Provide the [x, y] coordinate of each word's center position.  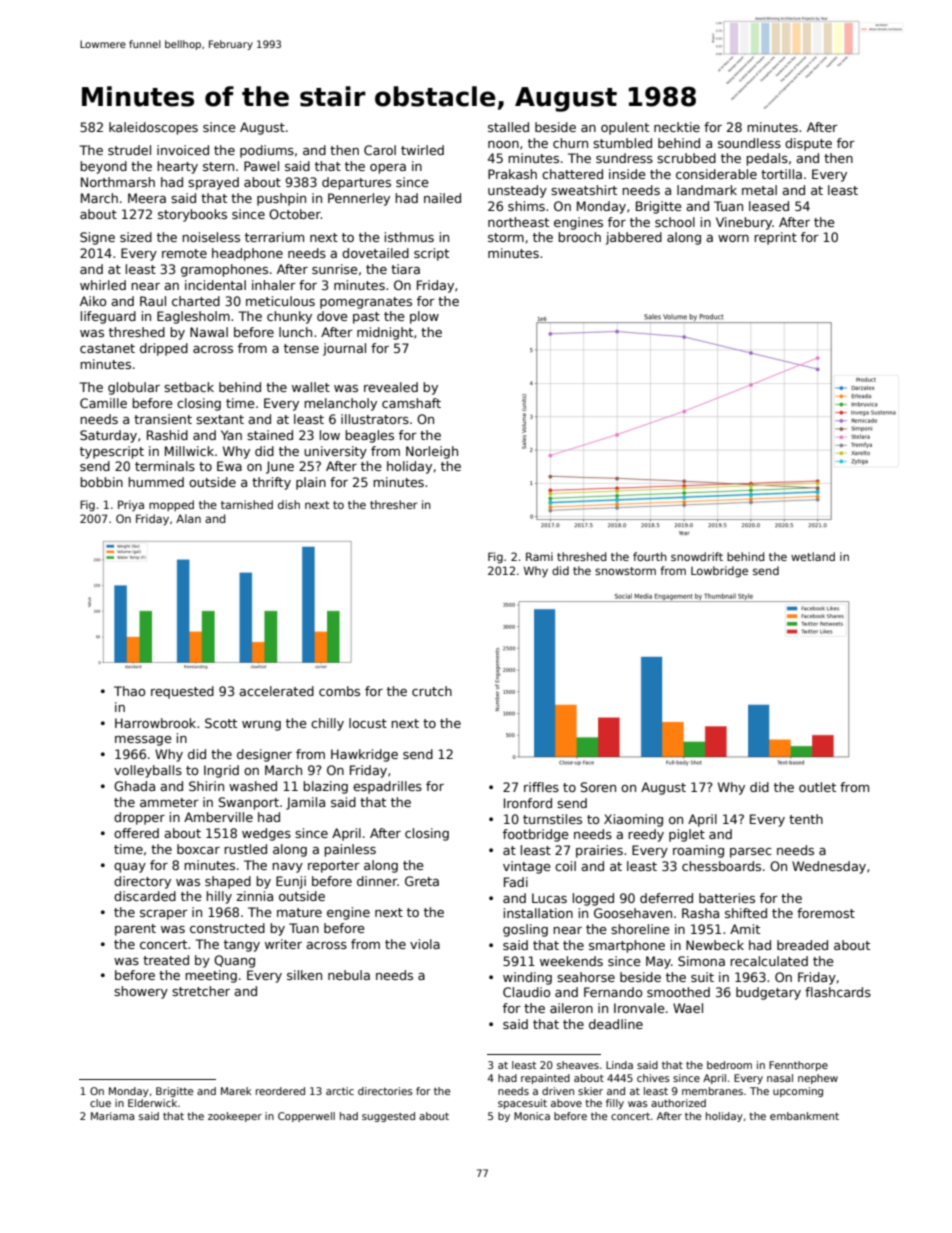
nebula [349, 975]
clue [100, 1103]
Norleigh [432, 452]
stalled [508, 127]
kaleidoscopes [153, 128]
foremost [826, 913]
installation [538, 913]
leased [769, 206]
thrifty [271, 483]
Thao [129, 691]
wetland [813, 556]
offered [136, 833]
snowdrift [697, 556]
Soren [598, 787]
